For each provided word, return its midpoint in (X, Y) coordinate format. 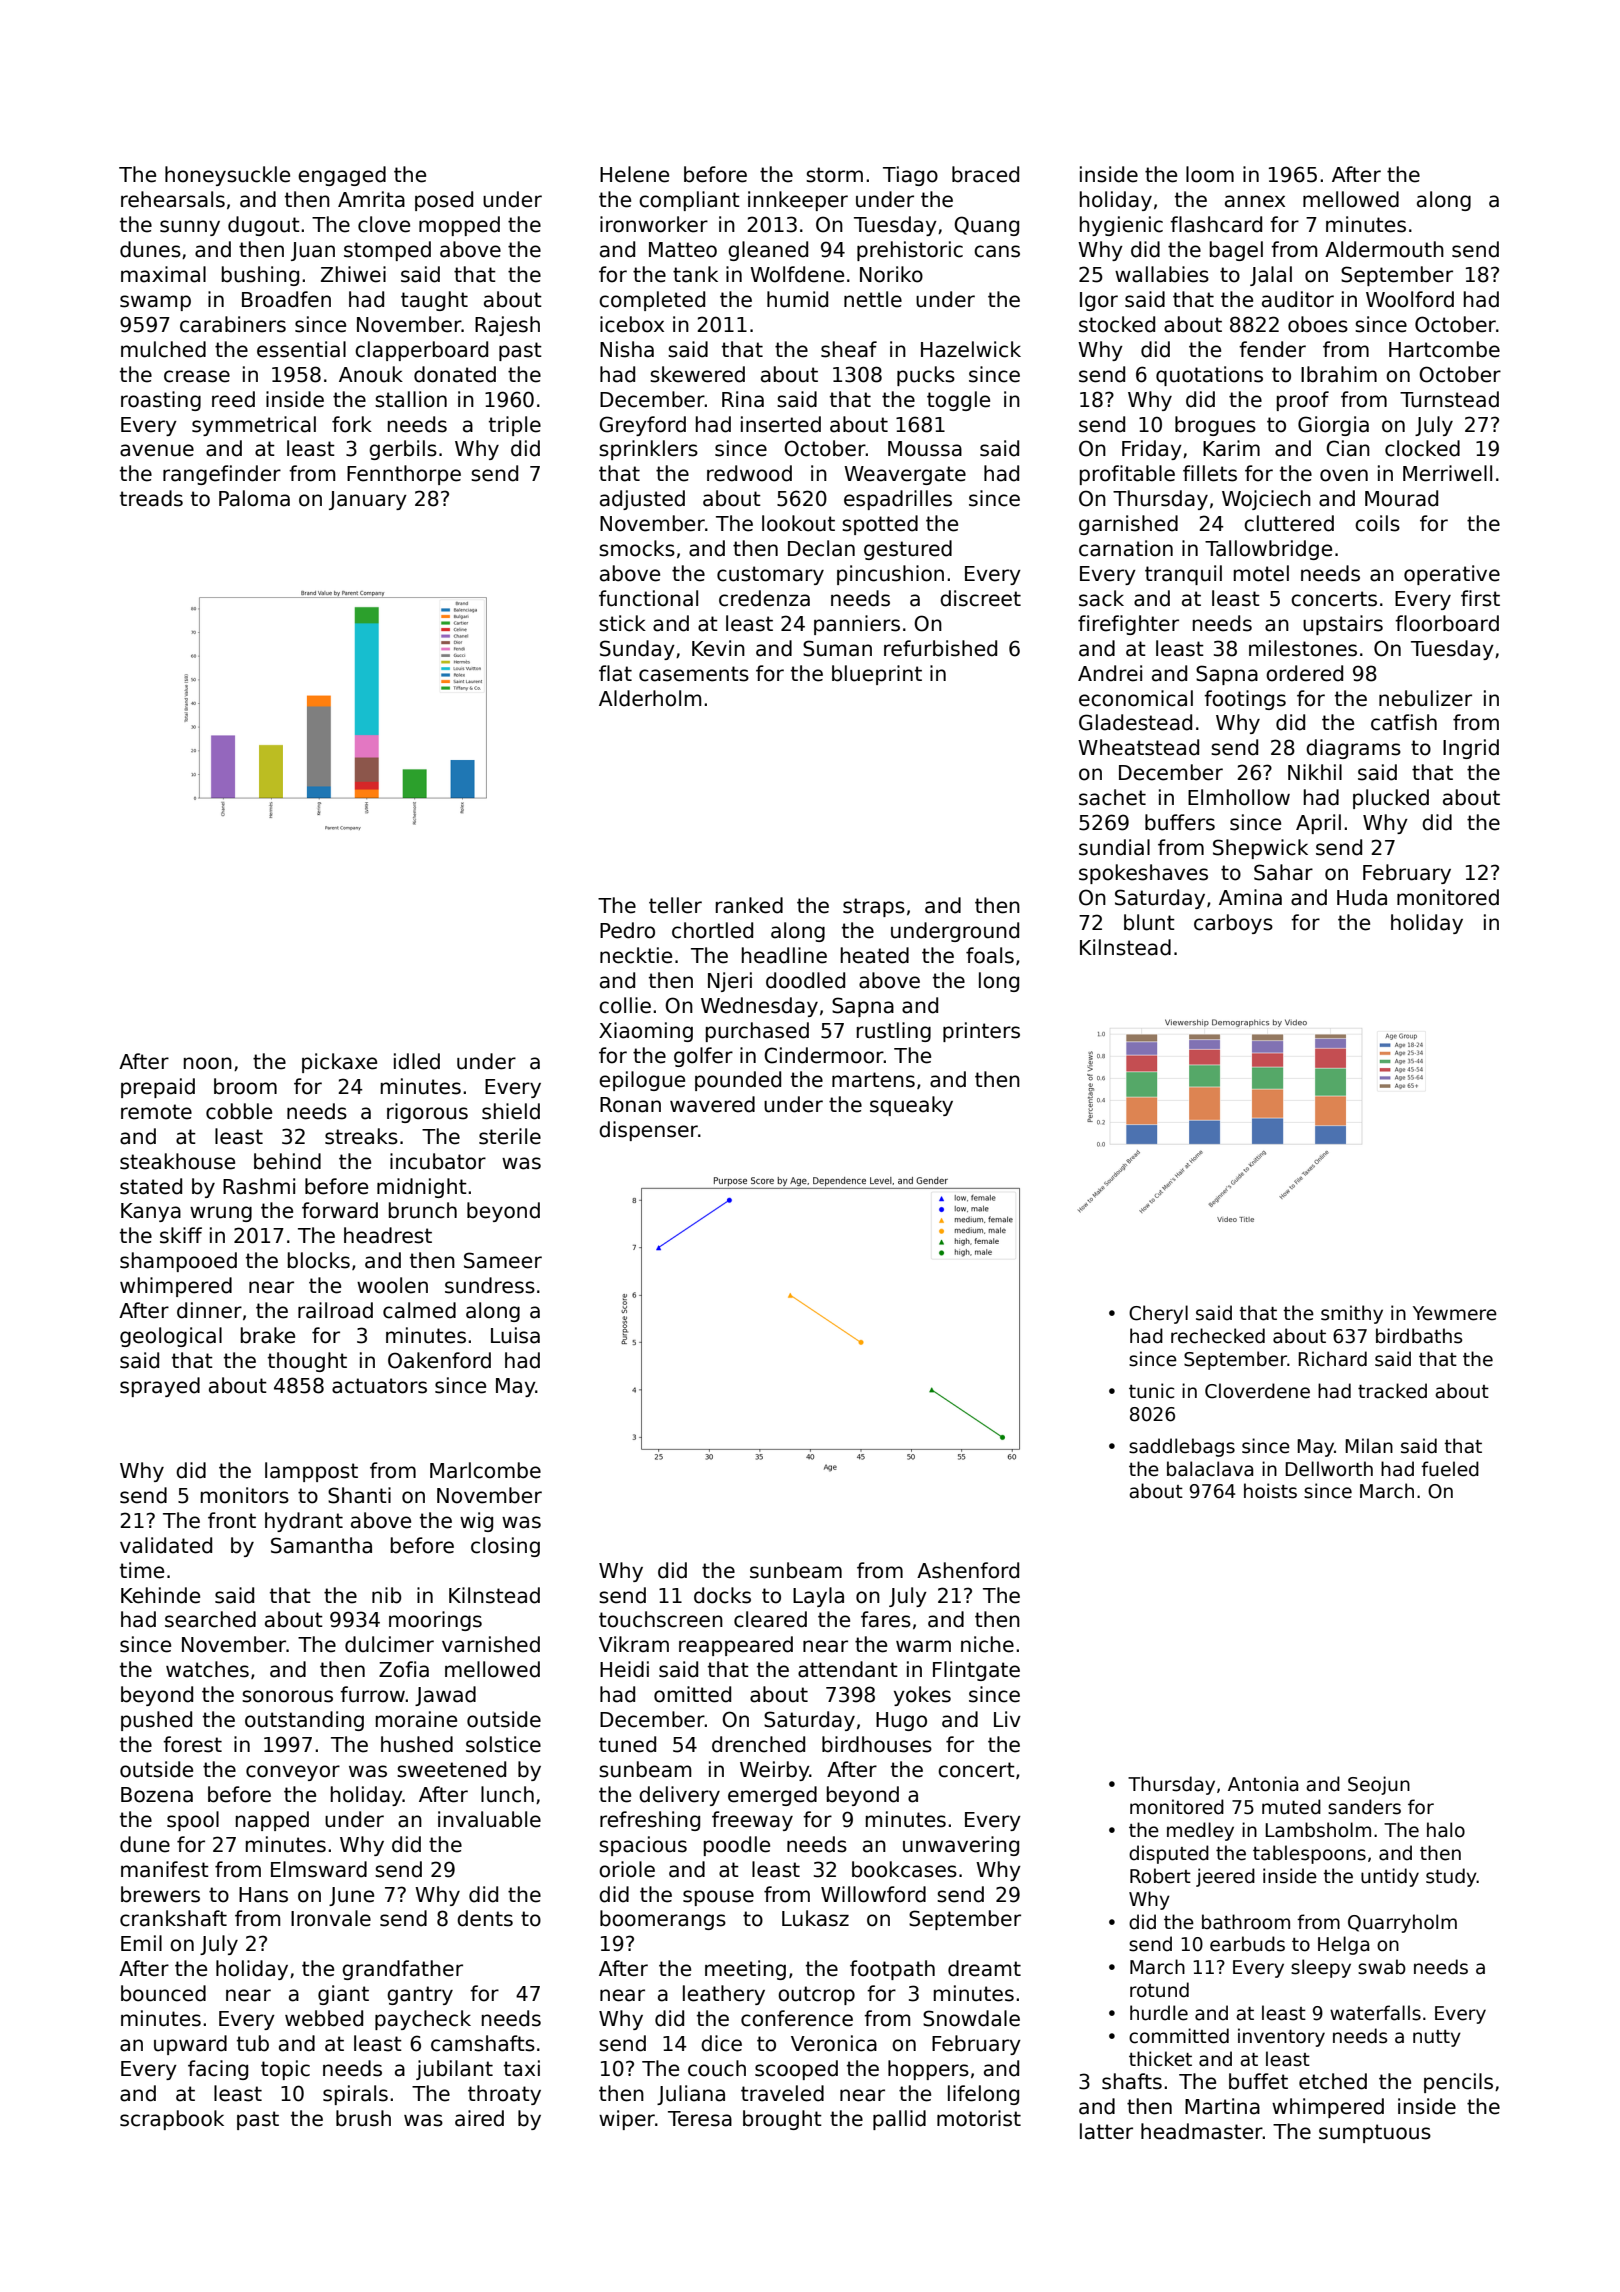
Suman (837, 648)
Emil (141, 1943)
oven (1344, 475)
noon (208, 1063)
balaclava (1210, 1469)
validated (166, 1545)
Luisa (515, 1335)
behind (287, 1161)
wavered (712, 1104)
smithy (1352, 1314)
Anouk (371, 374)
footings (1245, 700)
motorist (979, 2118)
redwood (749, 473)
